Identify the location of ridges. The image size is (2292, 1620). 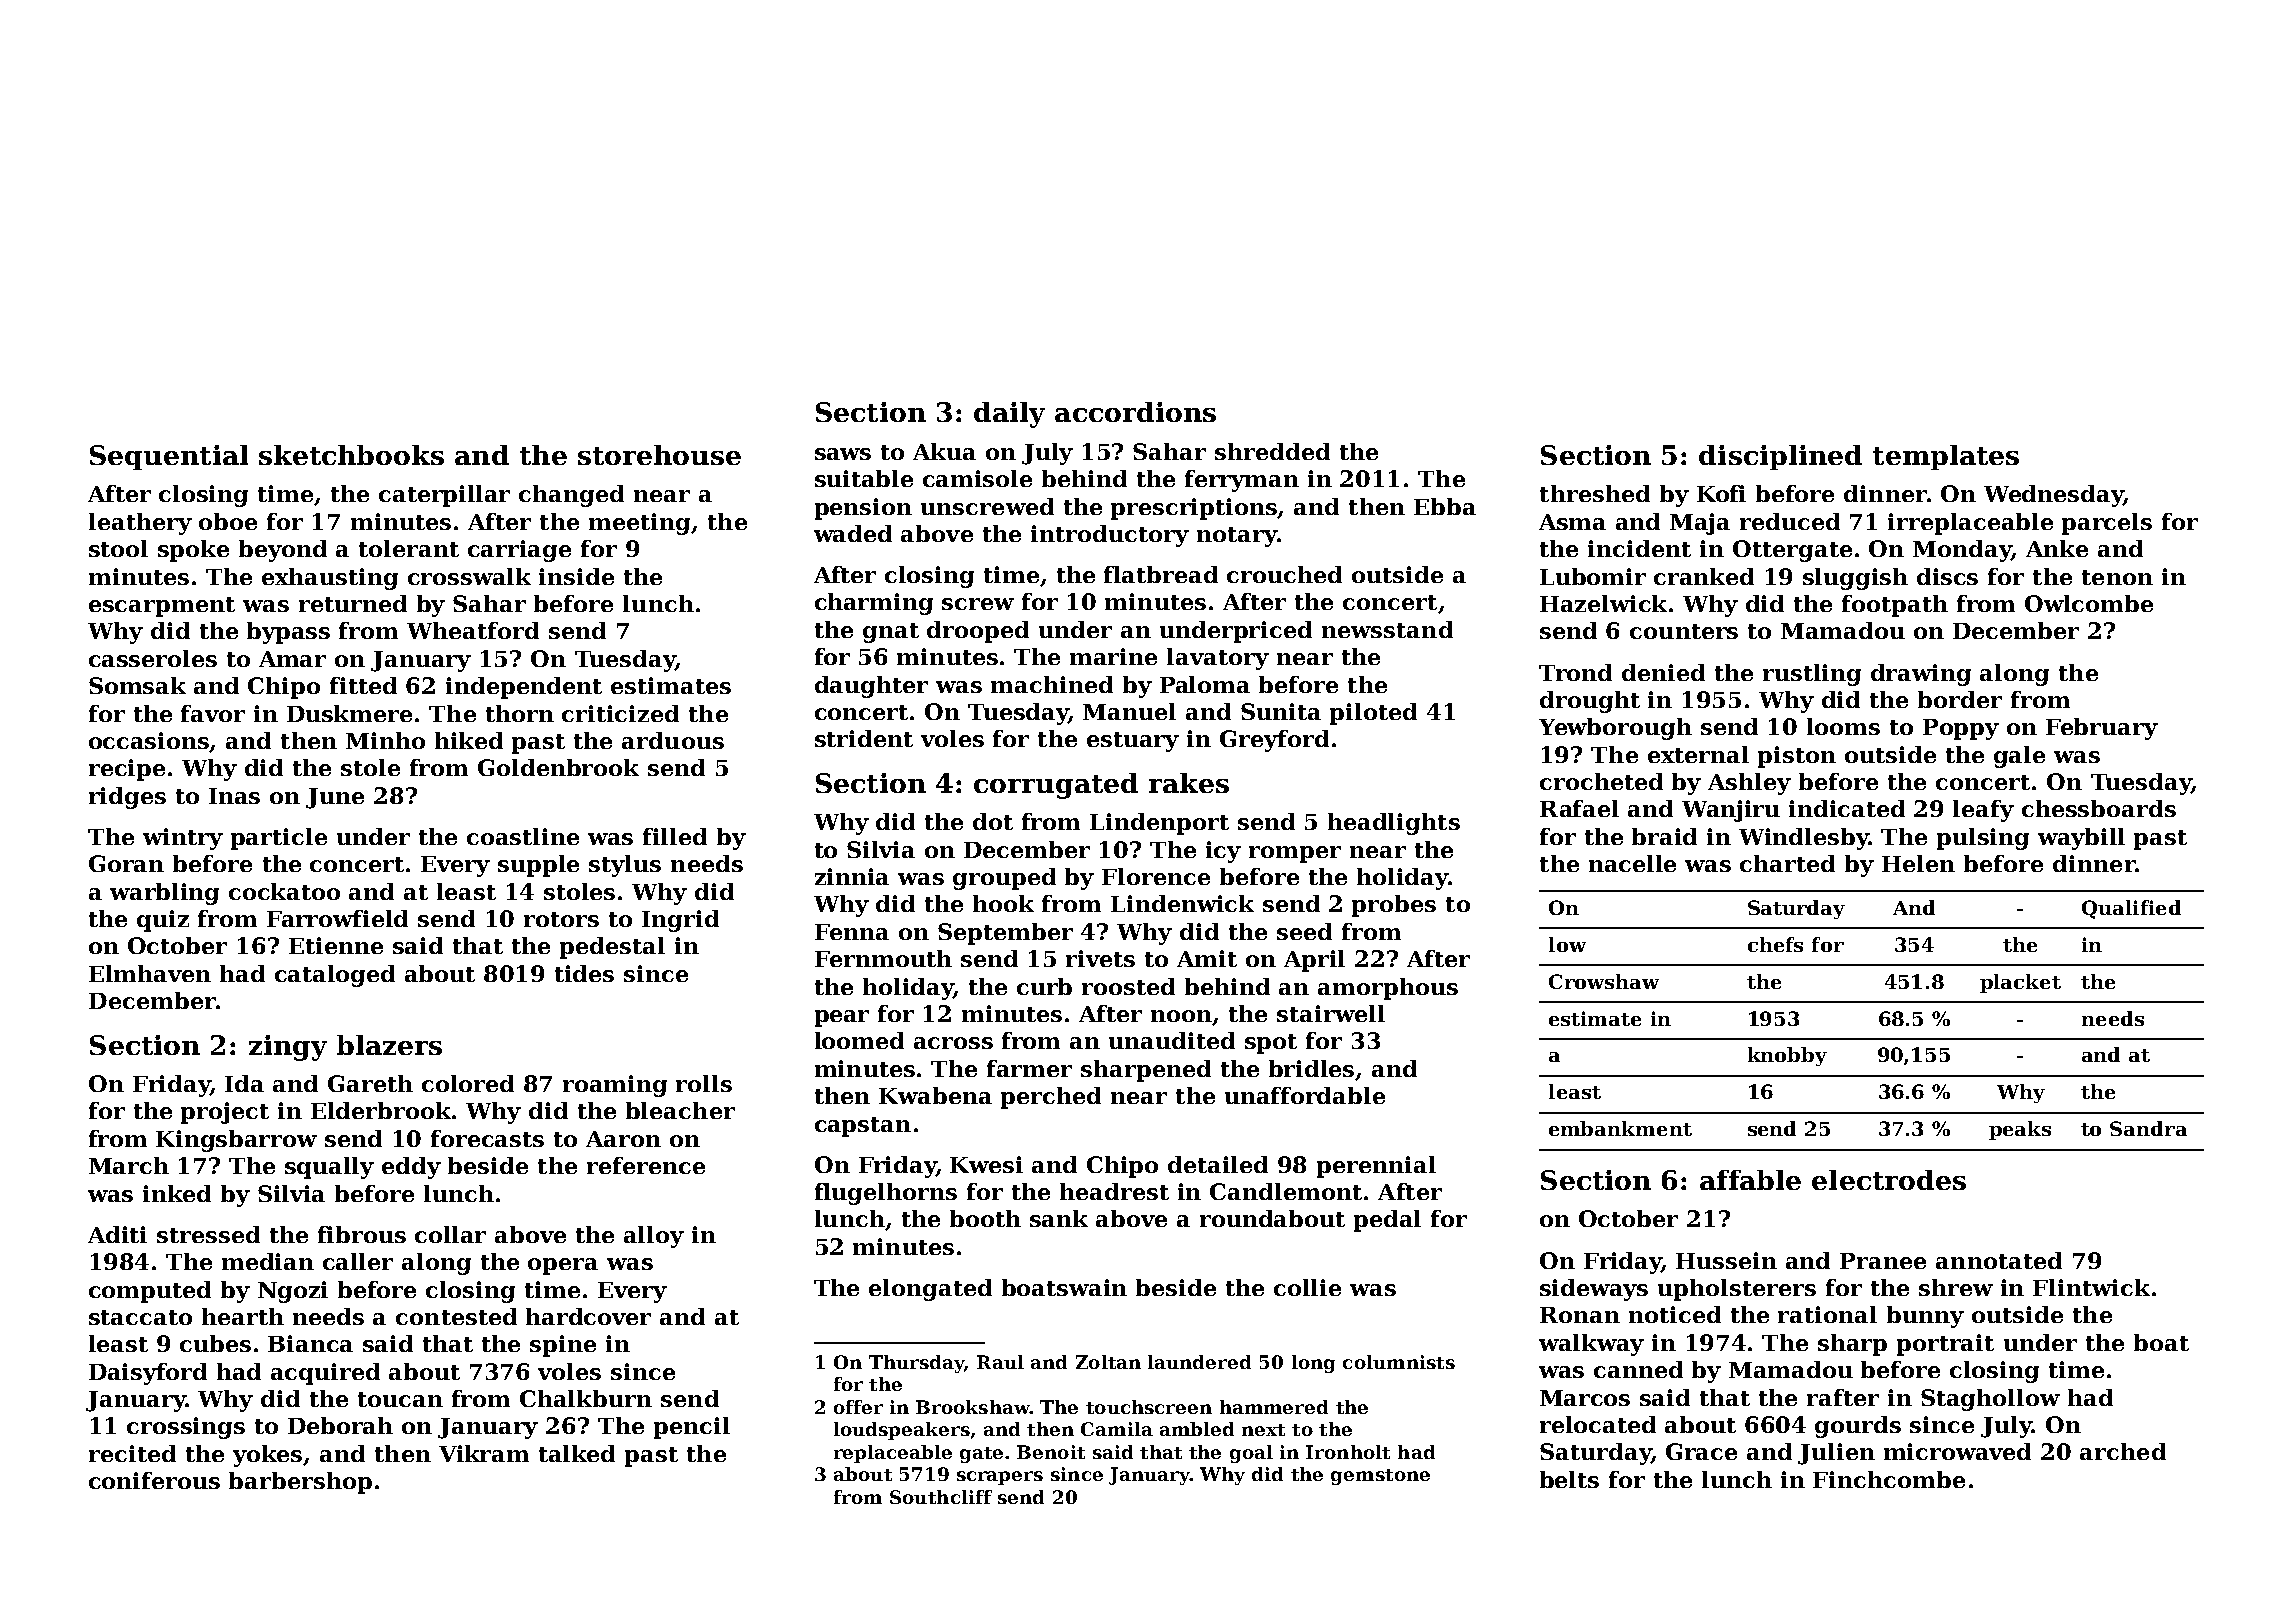
(127, 798).
